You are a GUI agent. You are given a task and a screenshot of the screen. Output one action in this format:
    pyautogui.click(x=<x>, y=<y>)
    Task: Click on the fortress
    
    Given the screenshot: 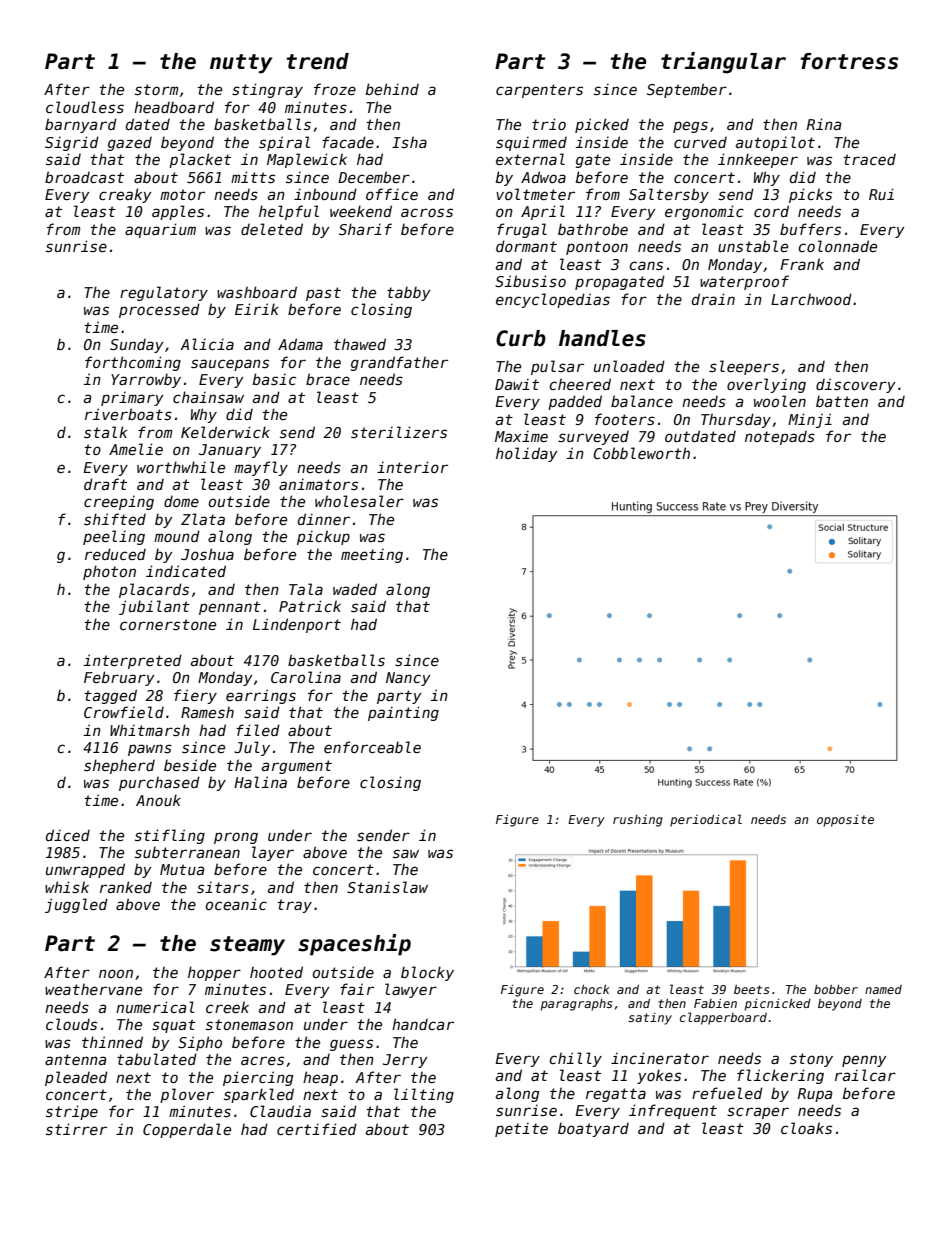 What is the action you would take?
    pyautogui.click(x=849, y=61)
